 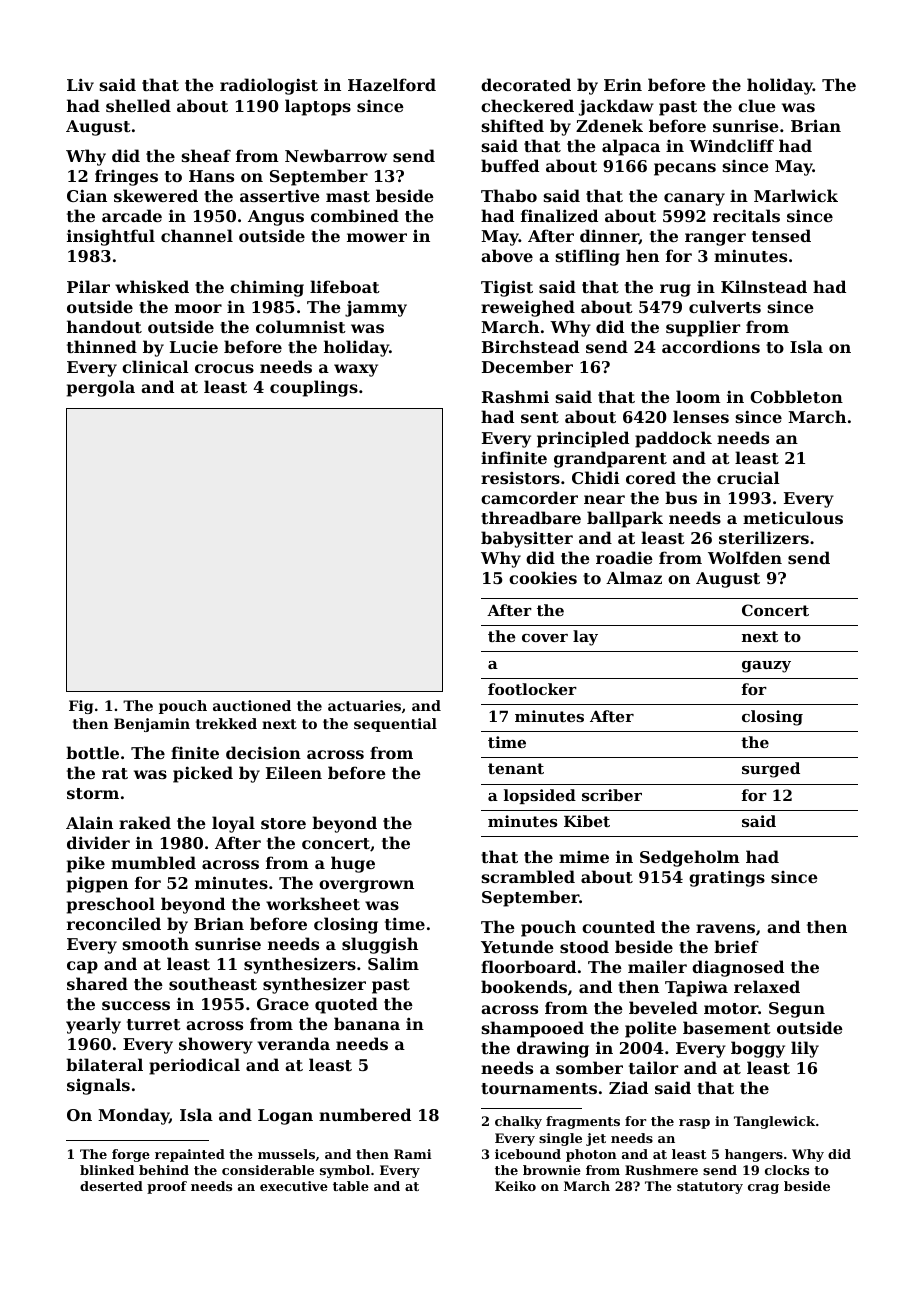 I want to click on scriber, so click(x=612, y=795).
